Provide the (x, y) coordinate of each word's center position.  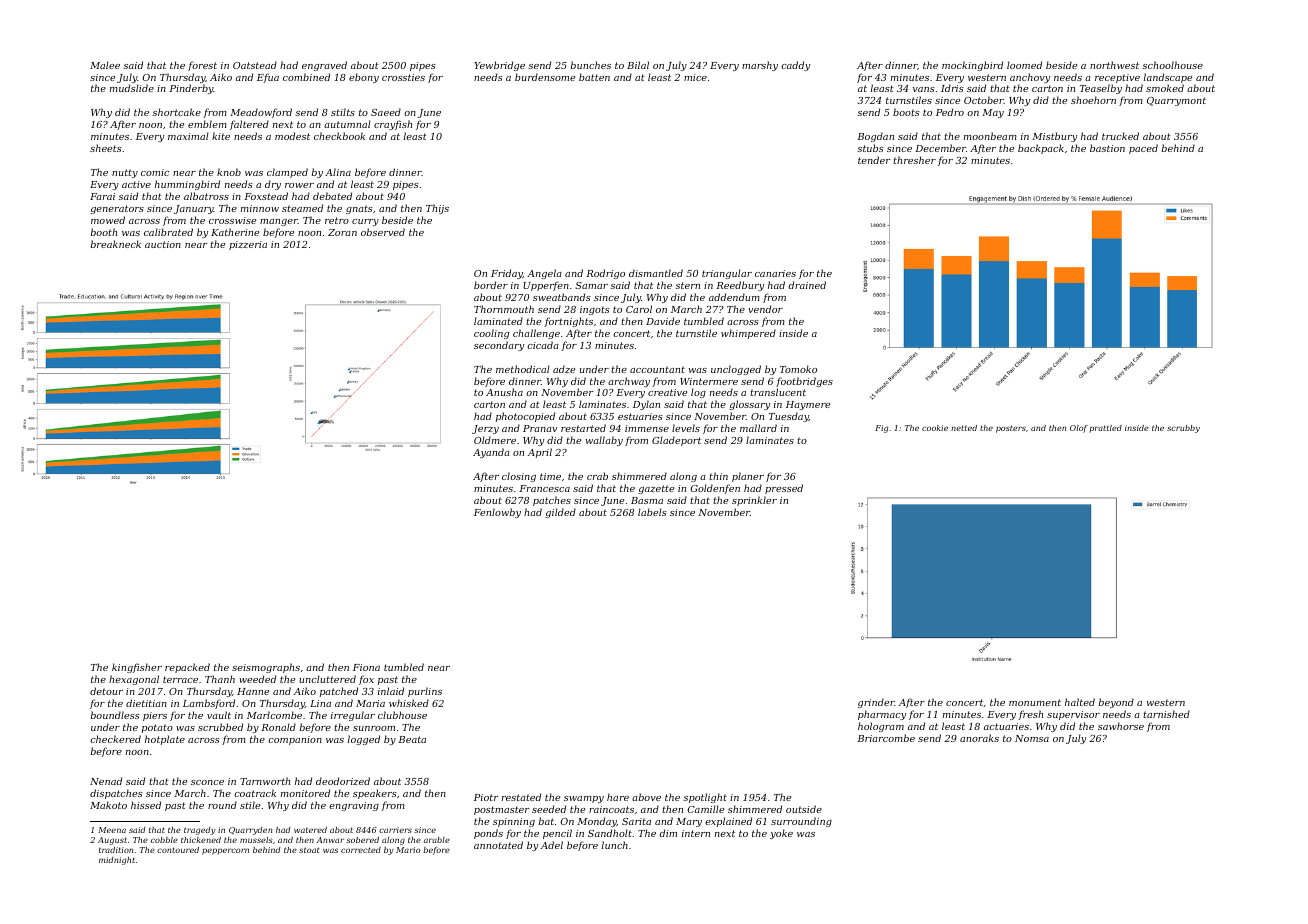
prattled (1106, 429)
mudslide (132, 88)
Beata (412, 739)
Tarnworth (265, 781)
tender (874, 160)
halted (1080, 702)
